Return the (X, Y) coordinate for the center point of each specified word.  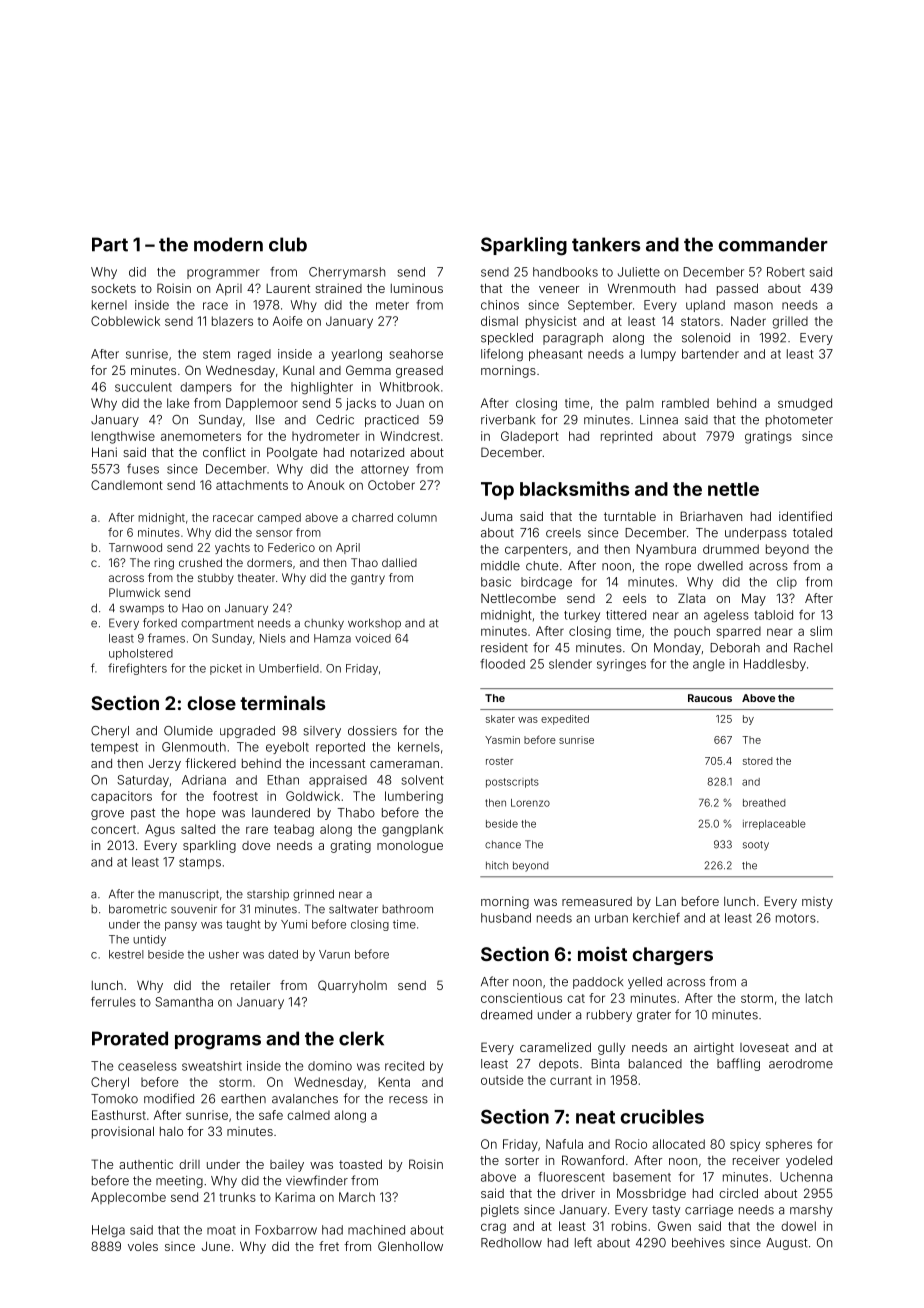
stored (758, 761)
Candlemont (127, 485)
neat (595, 1117)
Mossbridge (651, 1194)
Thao (364, 562)
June (216, 1246)
